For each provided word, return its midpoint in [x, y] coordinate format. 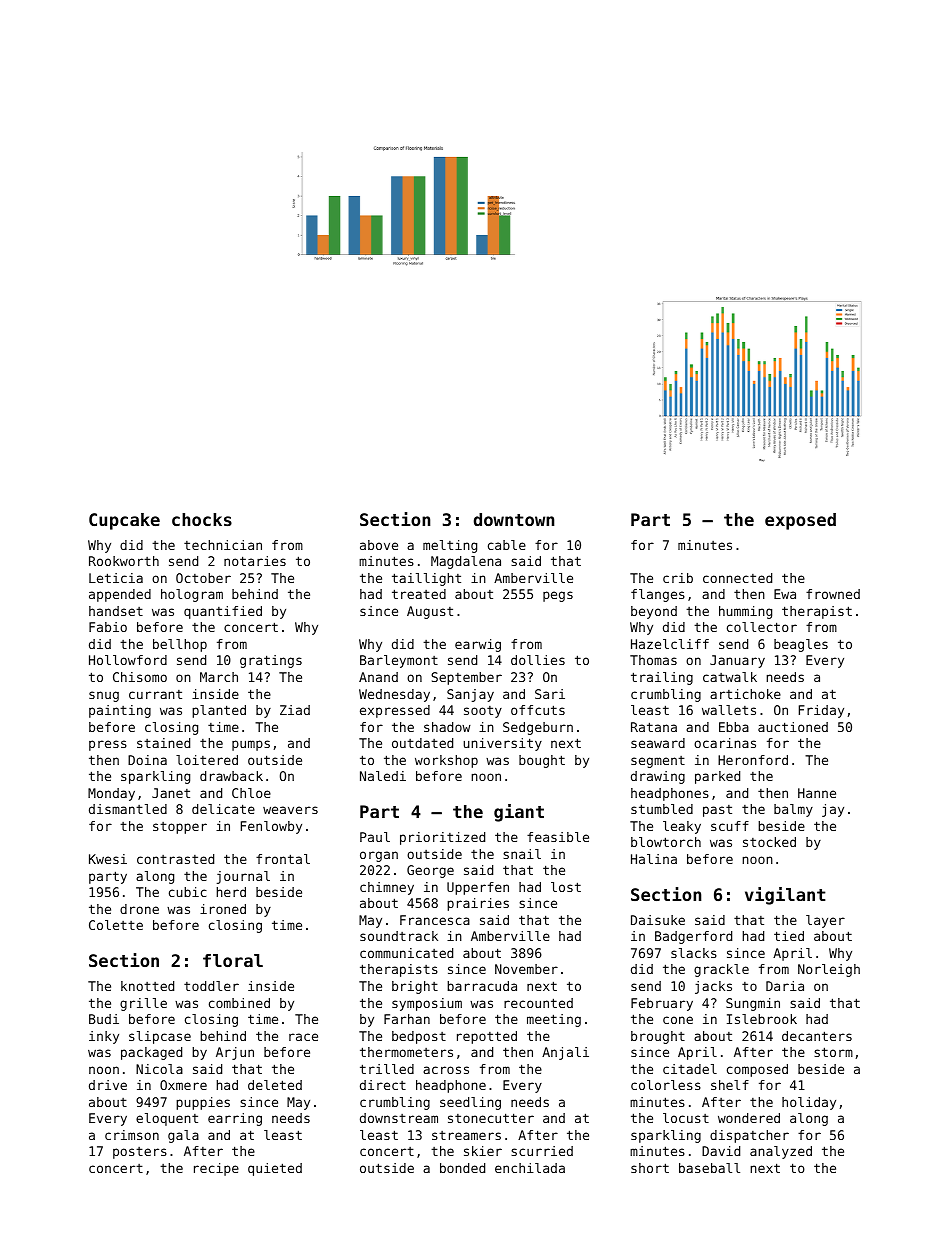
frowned [833, 594]
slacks [694, 953]
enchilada [530, 1168]
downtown [514, 519]
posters [140, 1153]
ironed [223, 909]
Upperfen [478, 888]
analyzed [781, 1152]
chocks [202, 519]
